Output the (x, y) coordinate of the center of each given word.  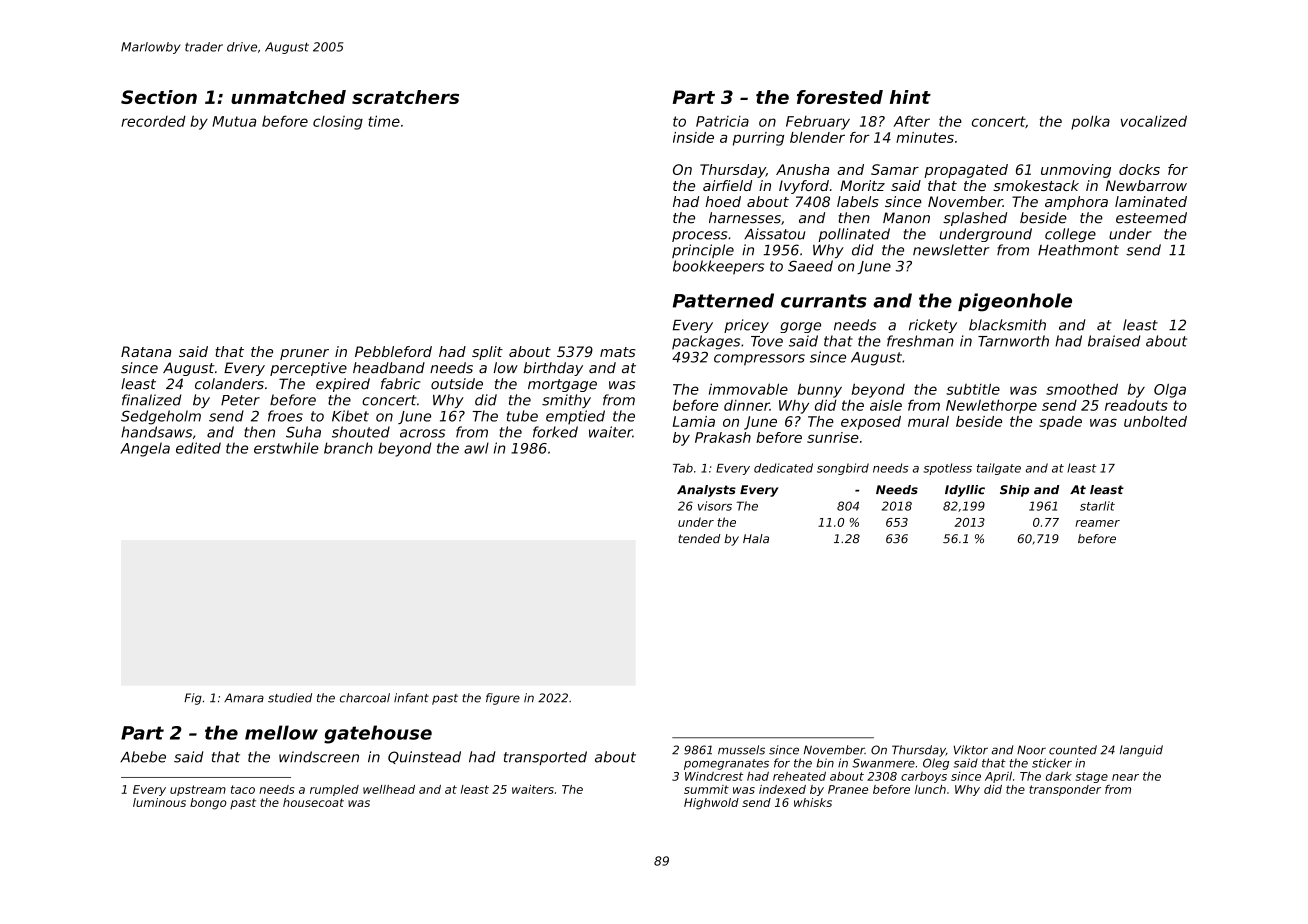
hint (910, 97)
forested (840, 97)
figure (503, 699)
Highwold (711, 804)
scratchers (405, 97)
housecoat (313, 802)
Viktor (971, 750)
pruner (304, 354)
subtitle (973, 389)
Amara (244, 698)
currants (824, 301)
